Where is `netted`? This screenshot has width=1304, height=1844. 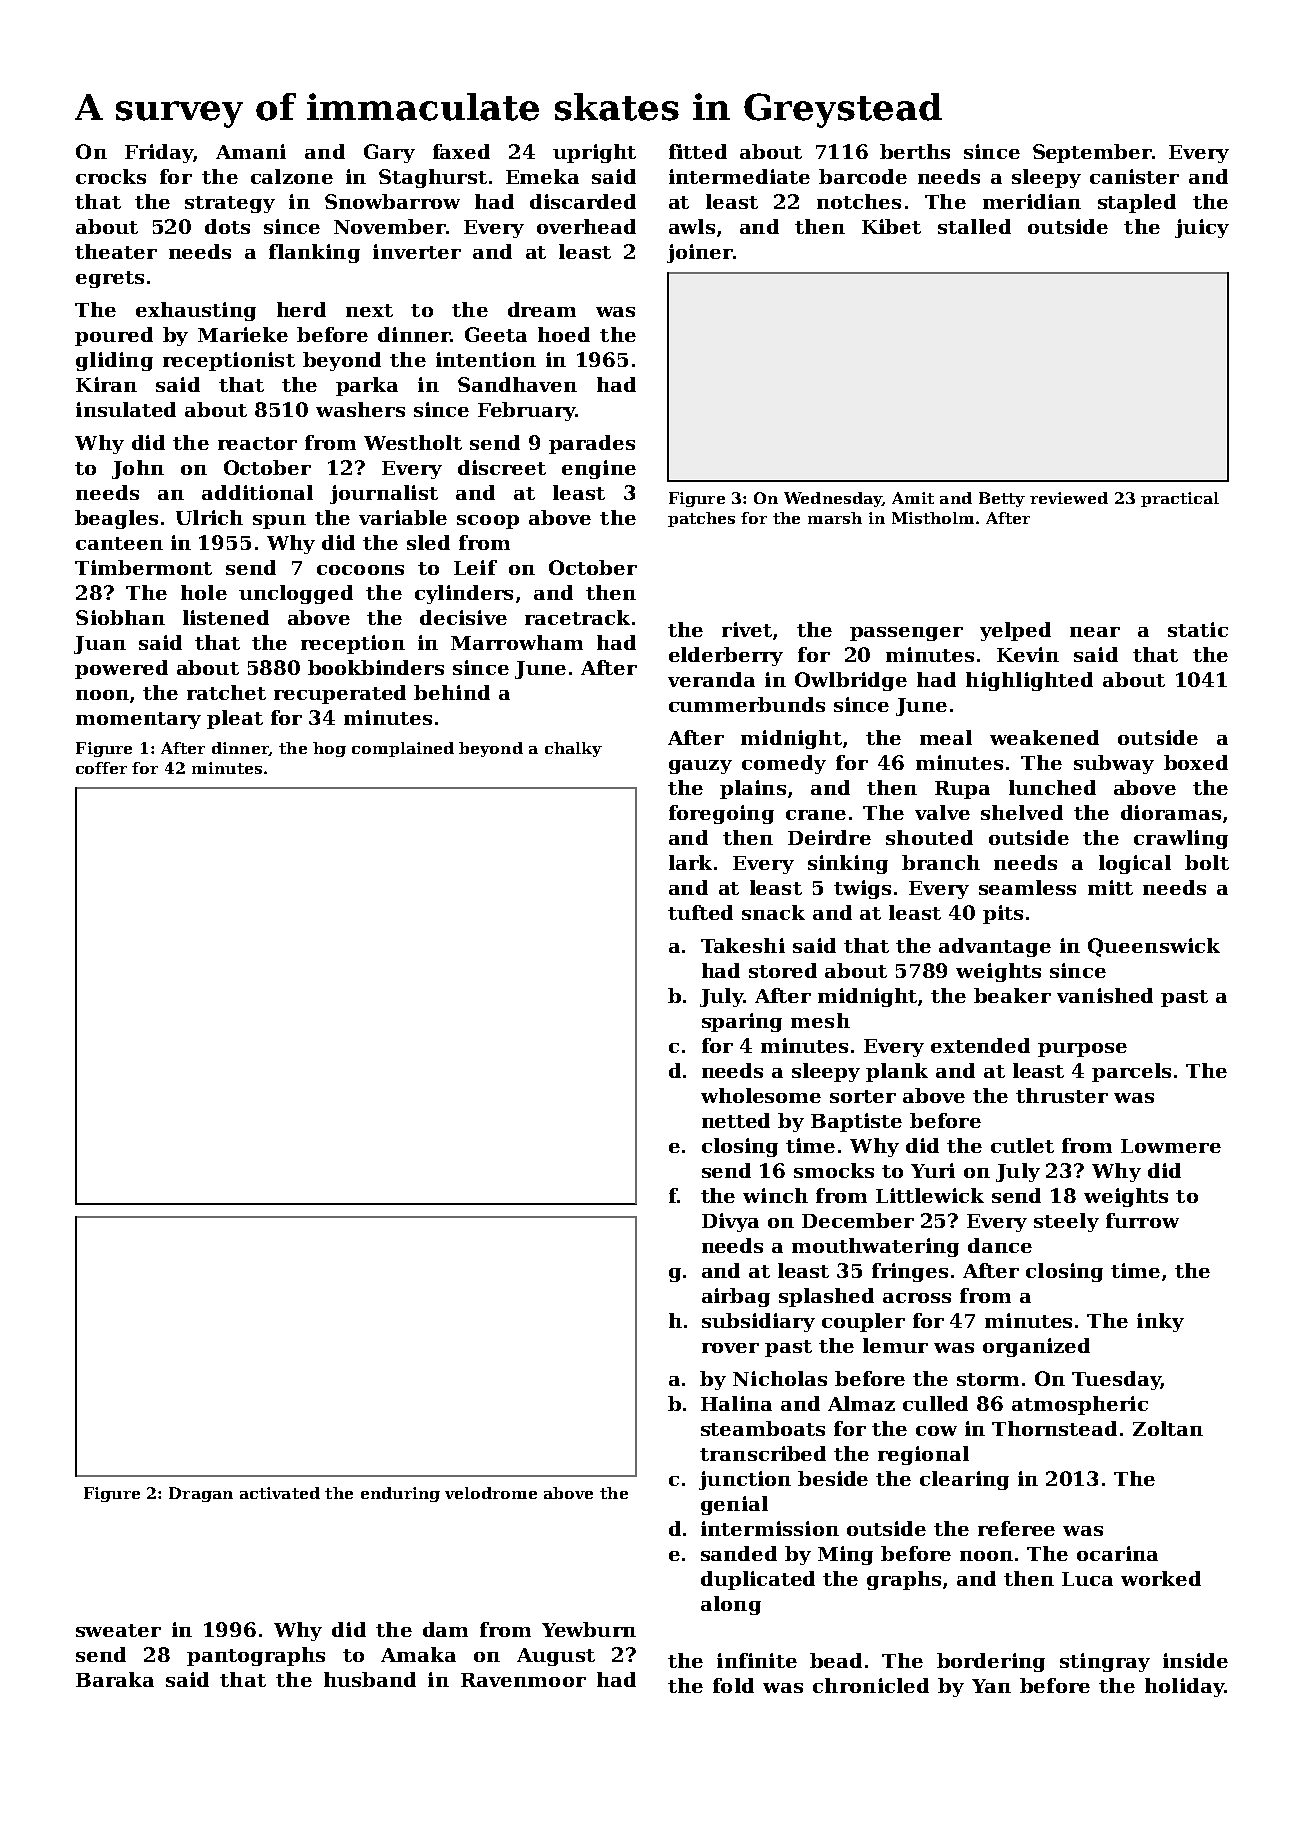
netted is located at coordinates (736, 1120).
